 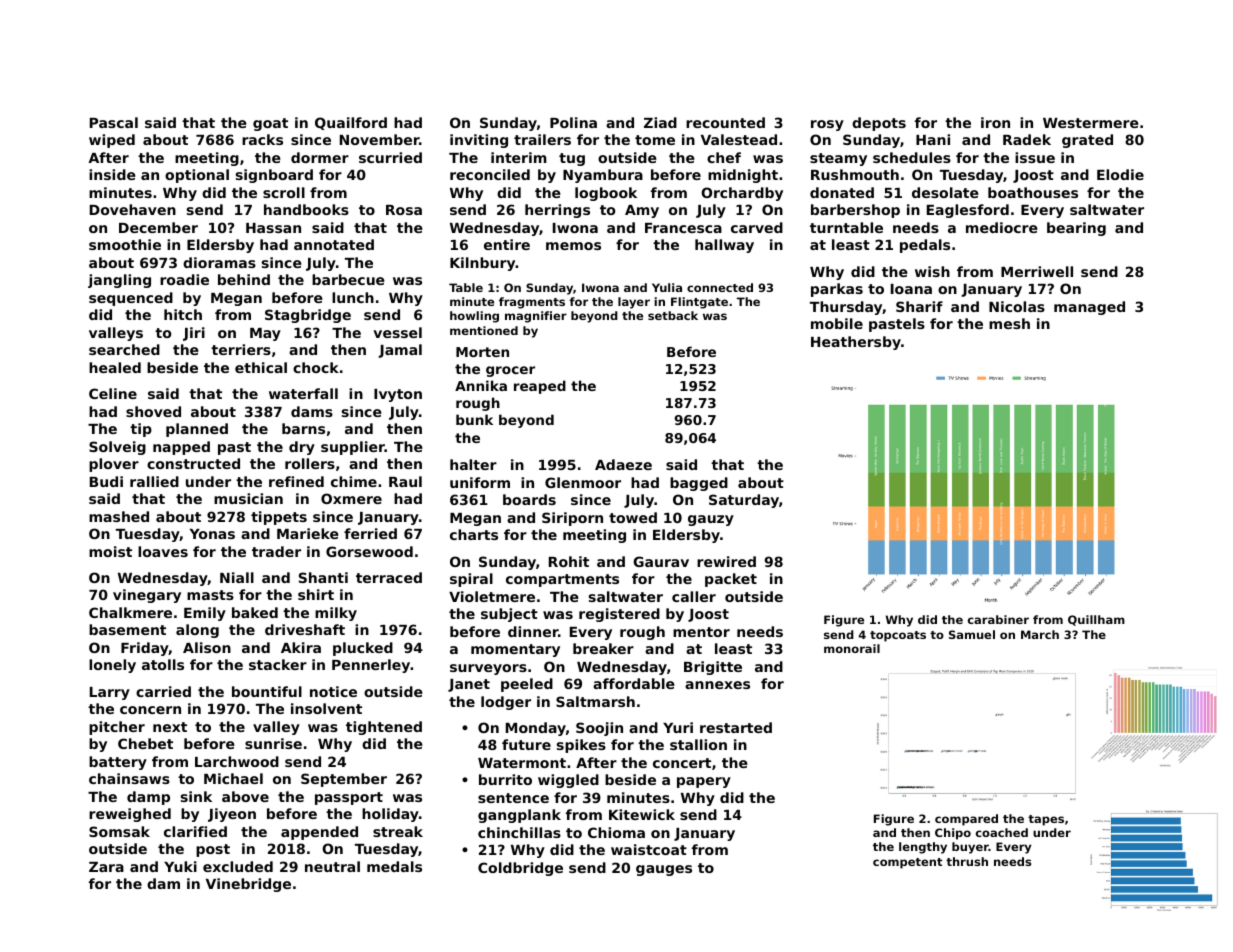 I want to click on thrush, so click(x=967, y=861).
